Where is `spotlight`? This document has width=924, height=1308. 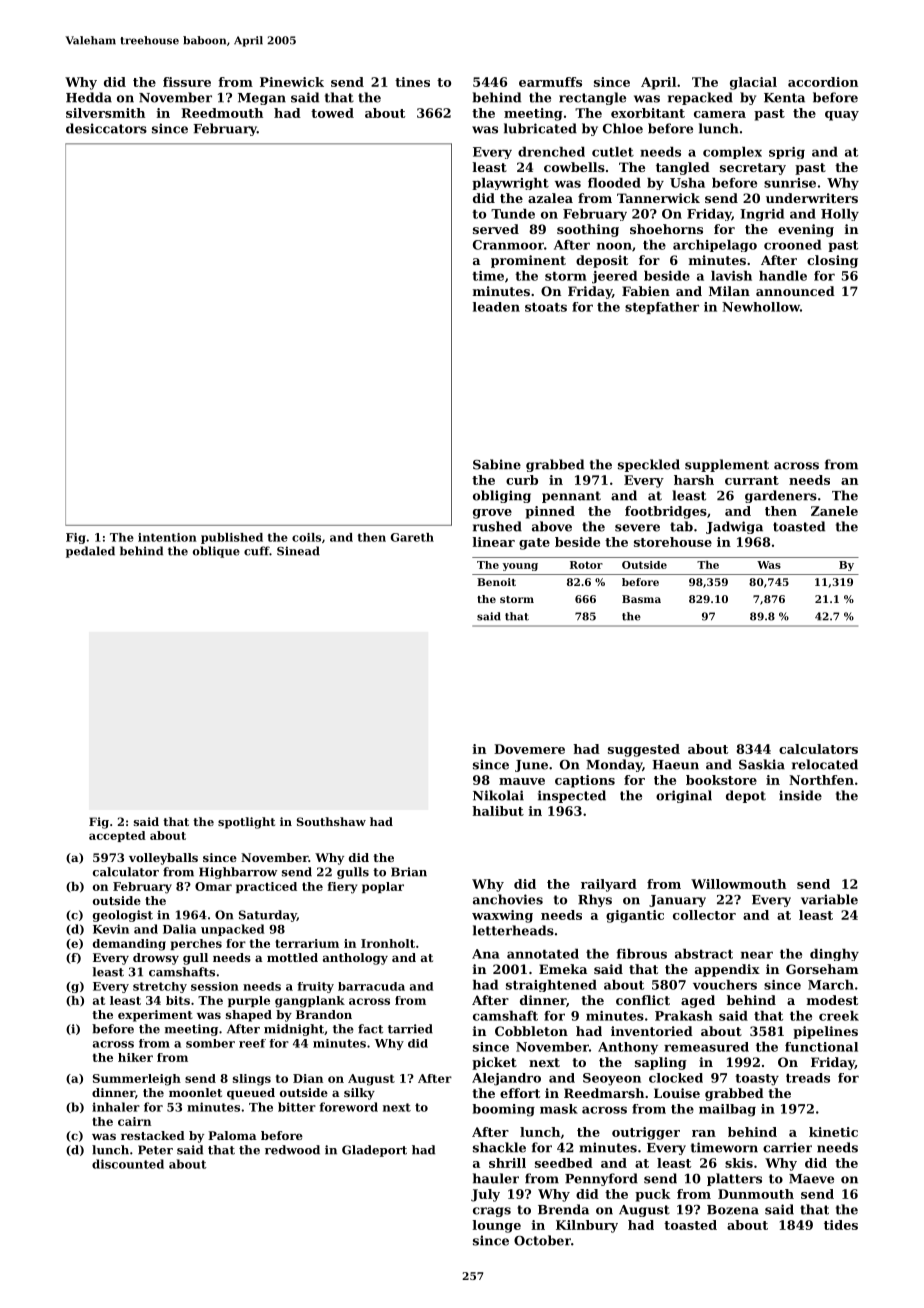 spotlight is located at coordinates (246, 823).
